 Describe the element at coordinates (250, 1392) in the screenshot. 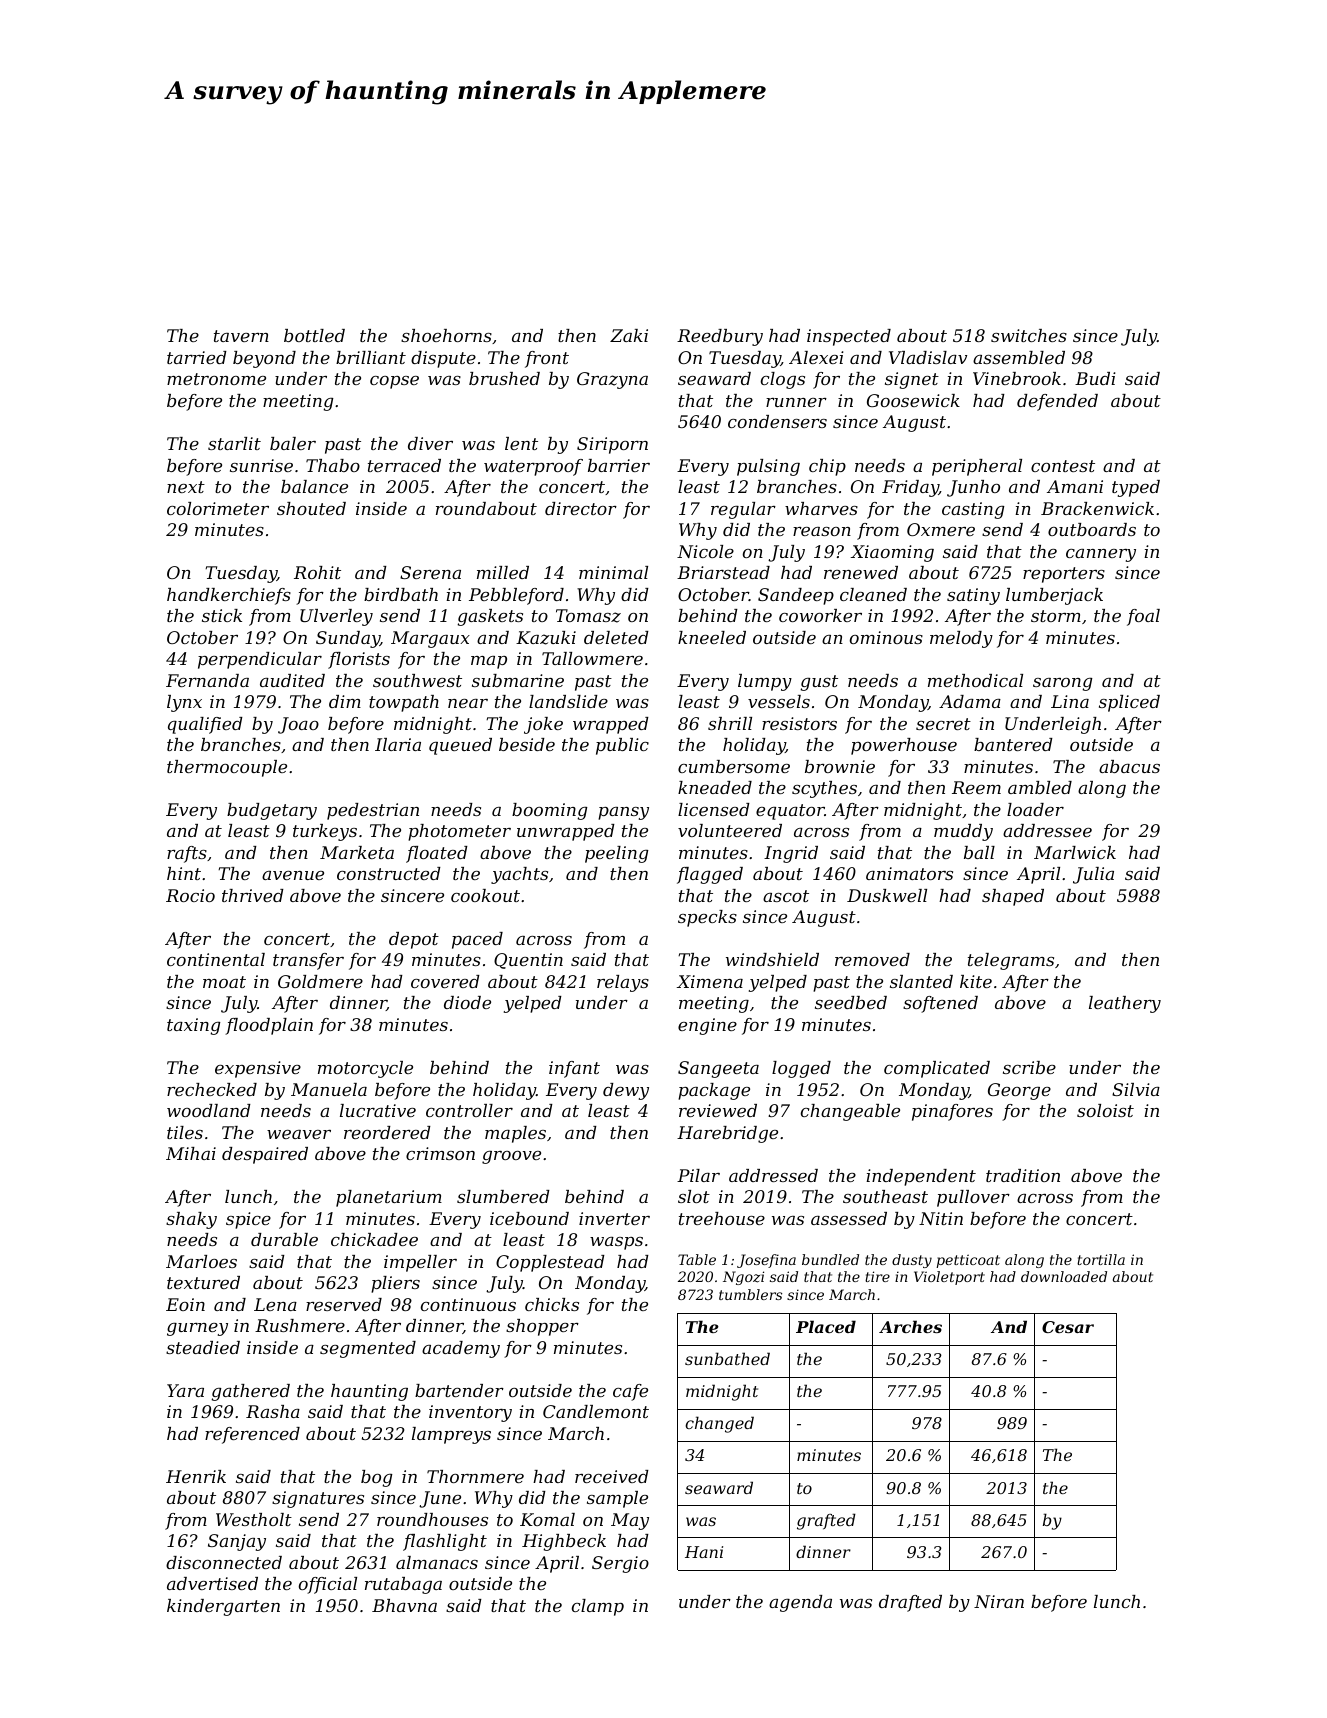

I see `gathered` at that location.
